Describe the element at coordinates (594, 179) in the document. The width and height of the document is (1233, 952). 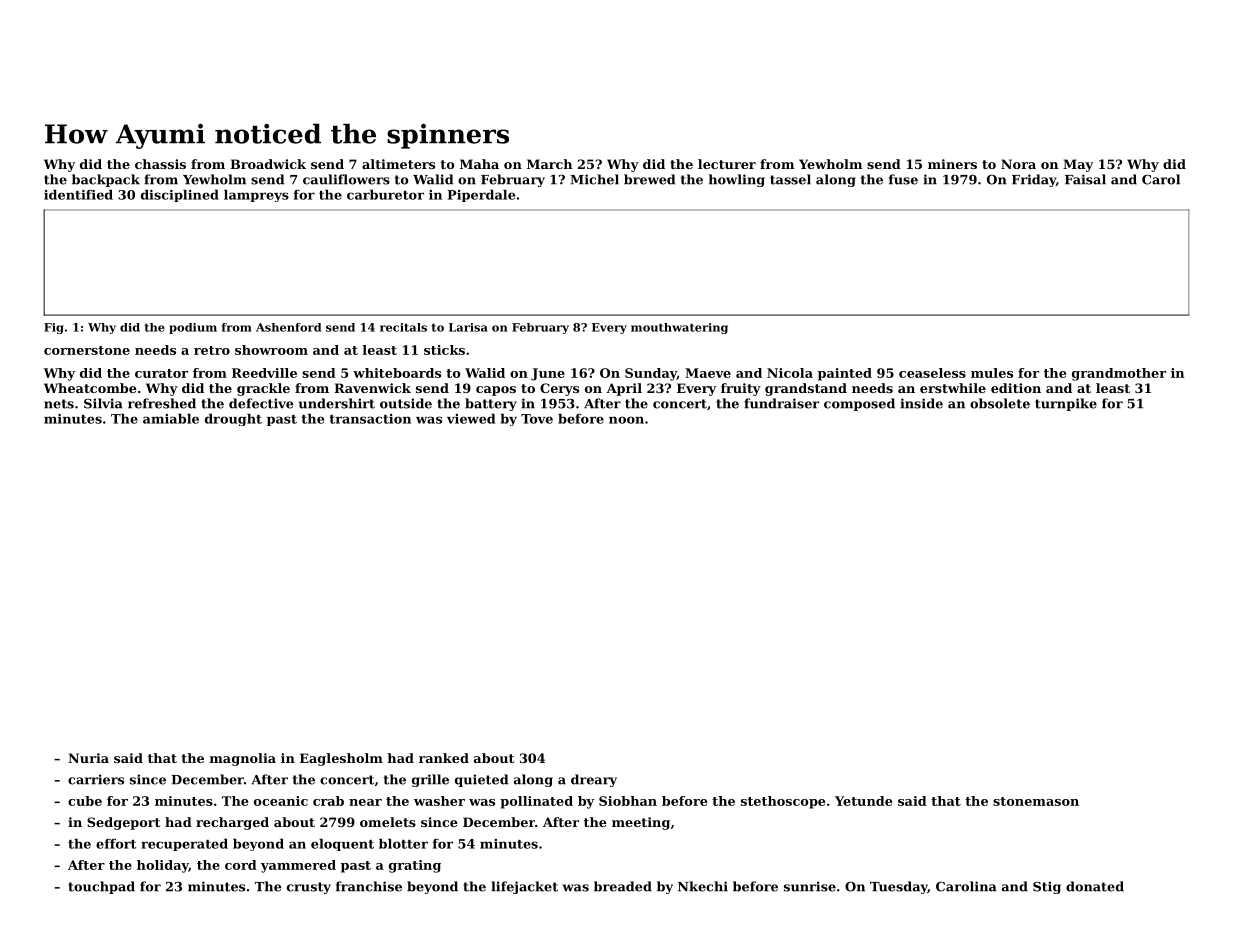
I see `Michel` at that location.
